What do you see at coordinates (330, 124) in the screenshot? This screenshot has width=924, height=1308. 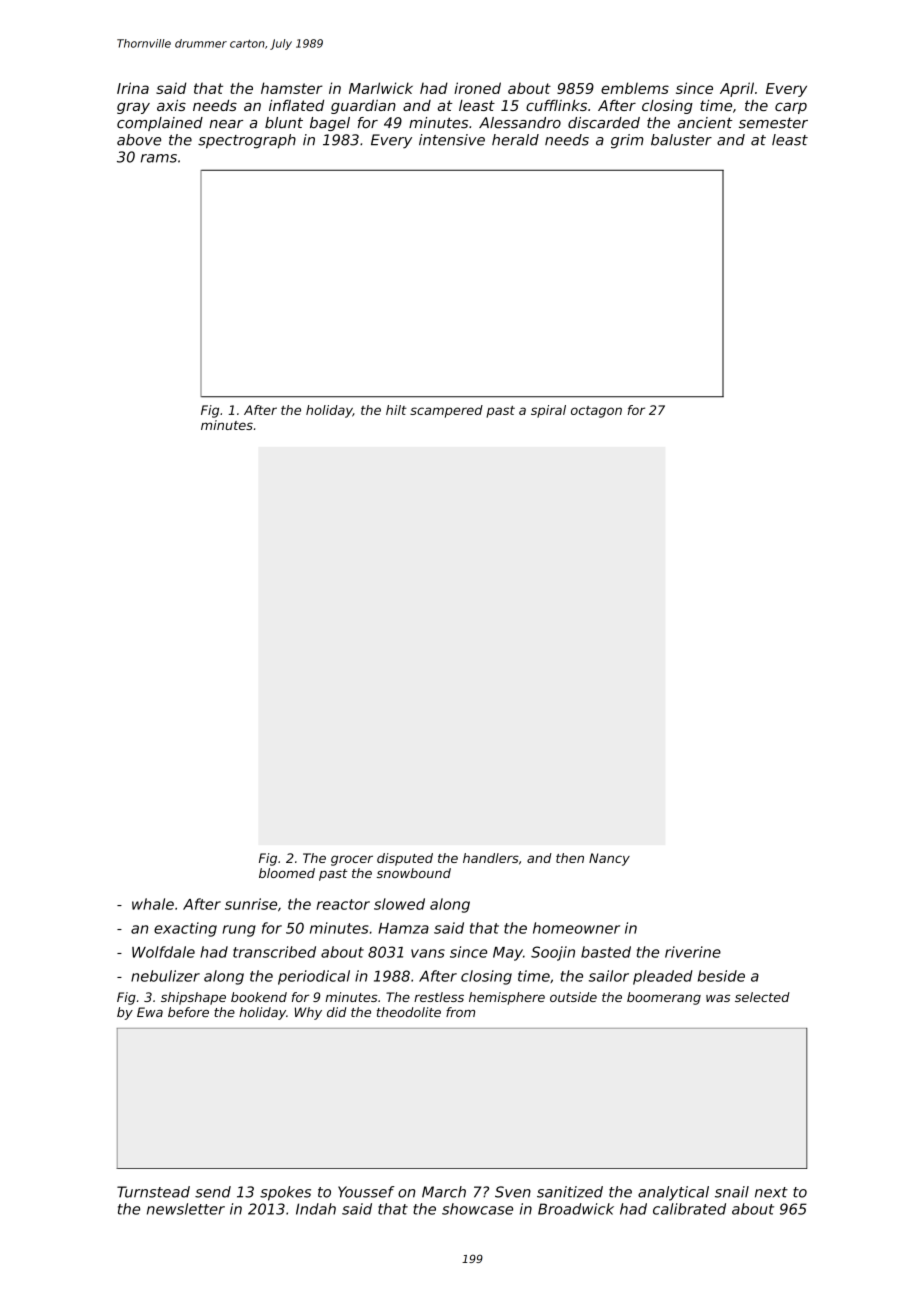 I see `bagel` at bounding box center [330, 124].
